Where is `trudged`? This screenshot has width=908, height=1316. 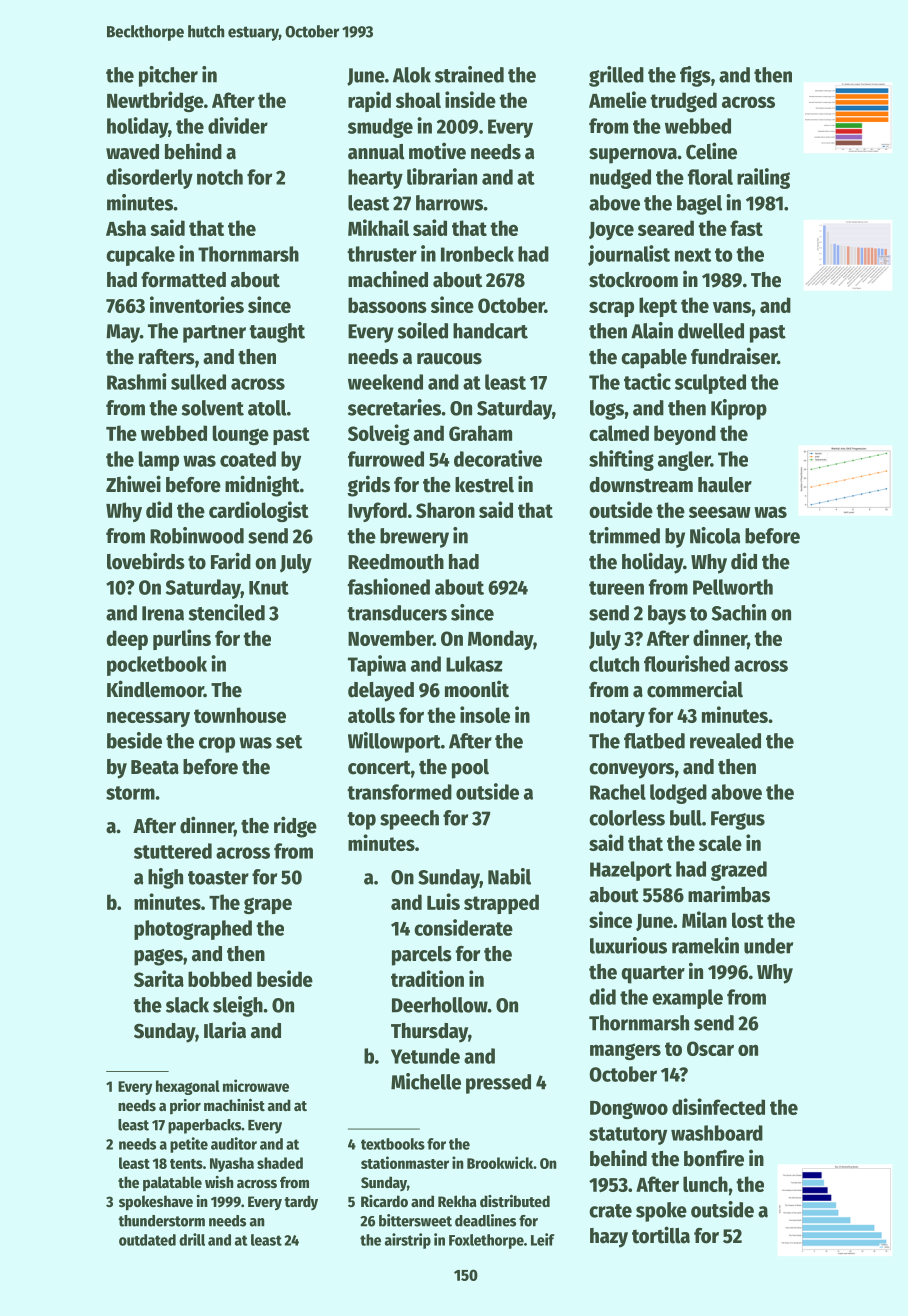 trudged is located at coordinates (683, 102).
